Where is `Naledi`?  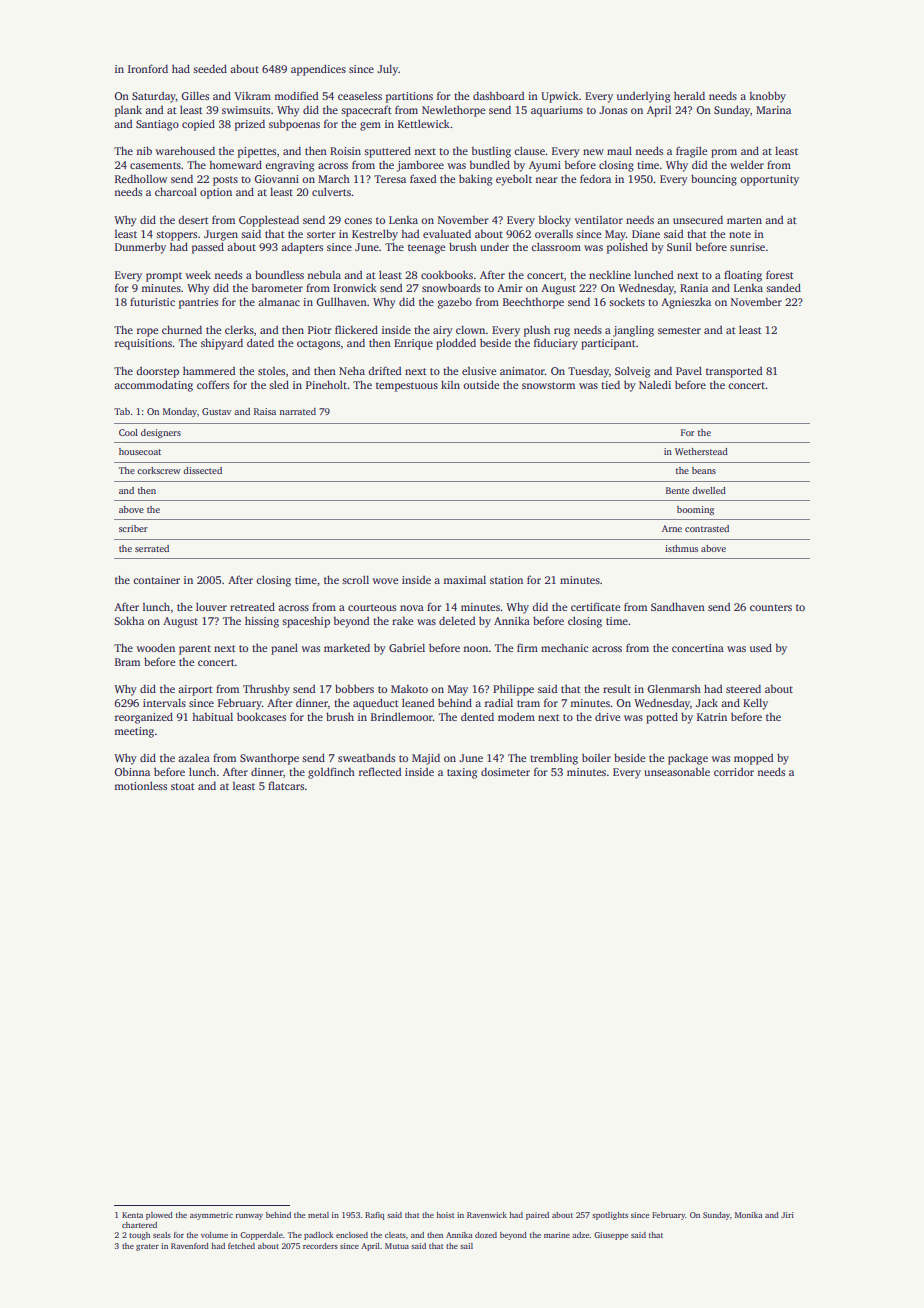
Naledi is located at coordinates (655, 384).
